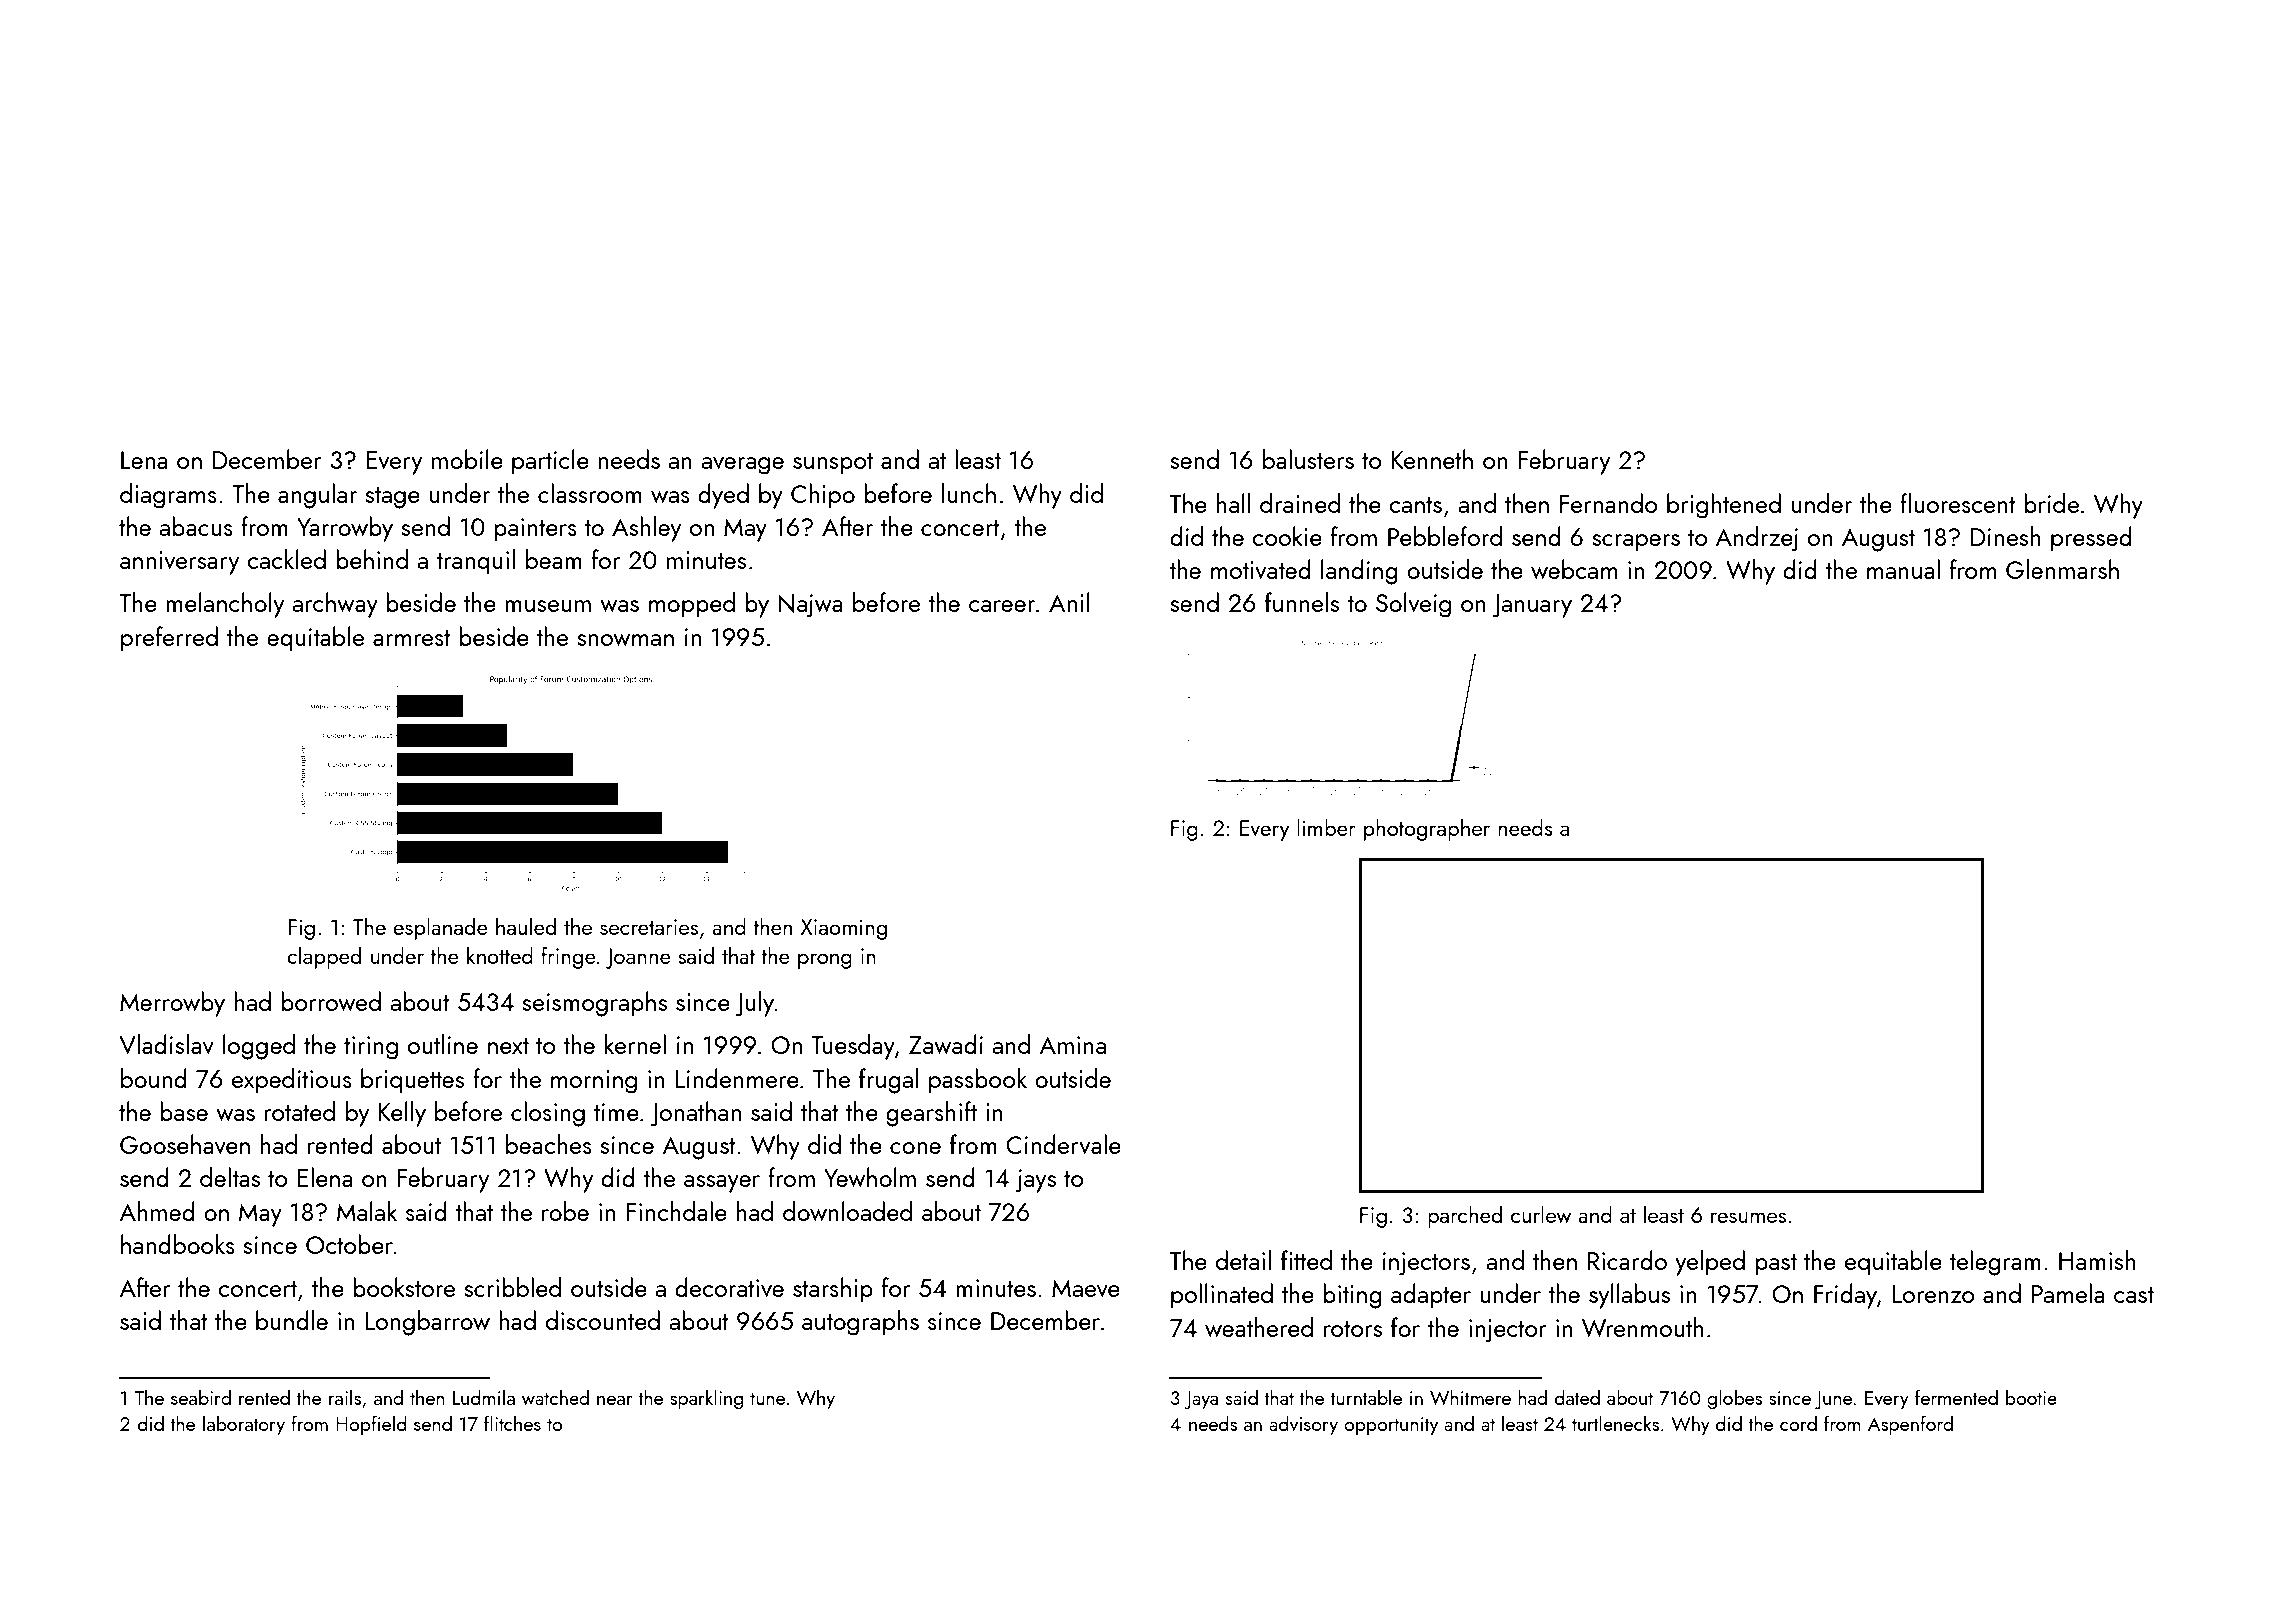 The height and width of the page is (1620, 2292). What do you see at coordinates (1201, 1400) in the page?
I see `Jaya` at bounding box center [1201, 1400].
